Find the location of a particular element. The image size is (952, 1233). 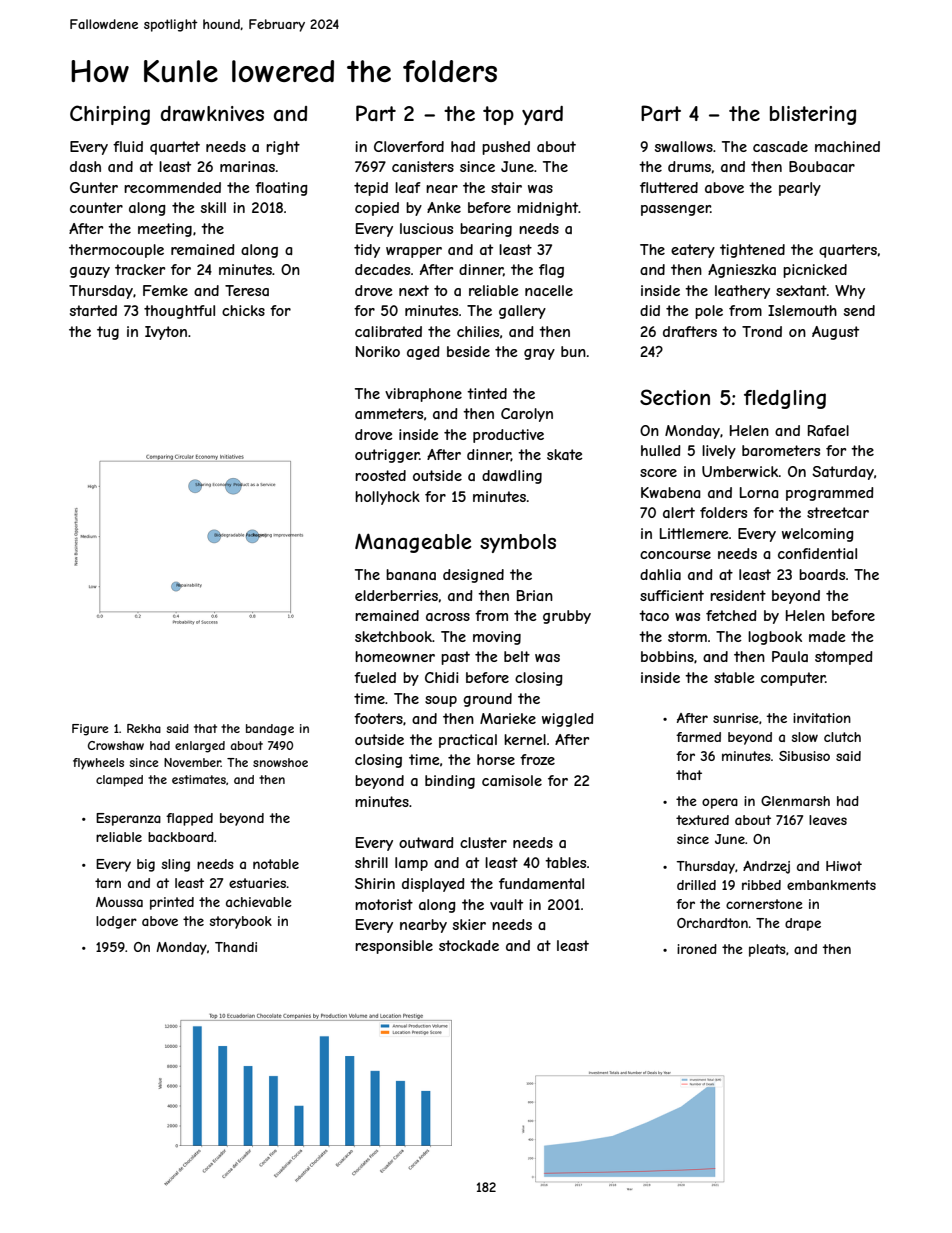

farmed is located at coordinates (698, 737).
